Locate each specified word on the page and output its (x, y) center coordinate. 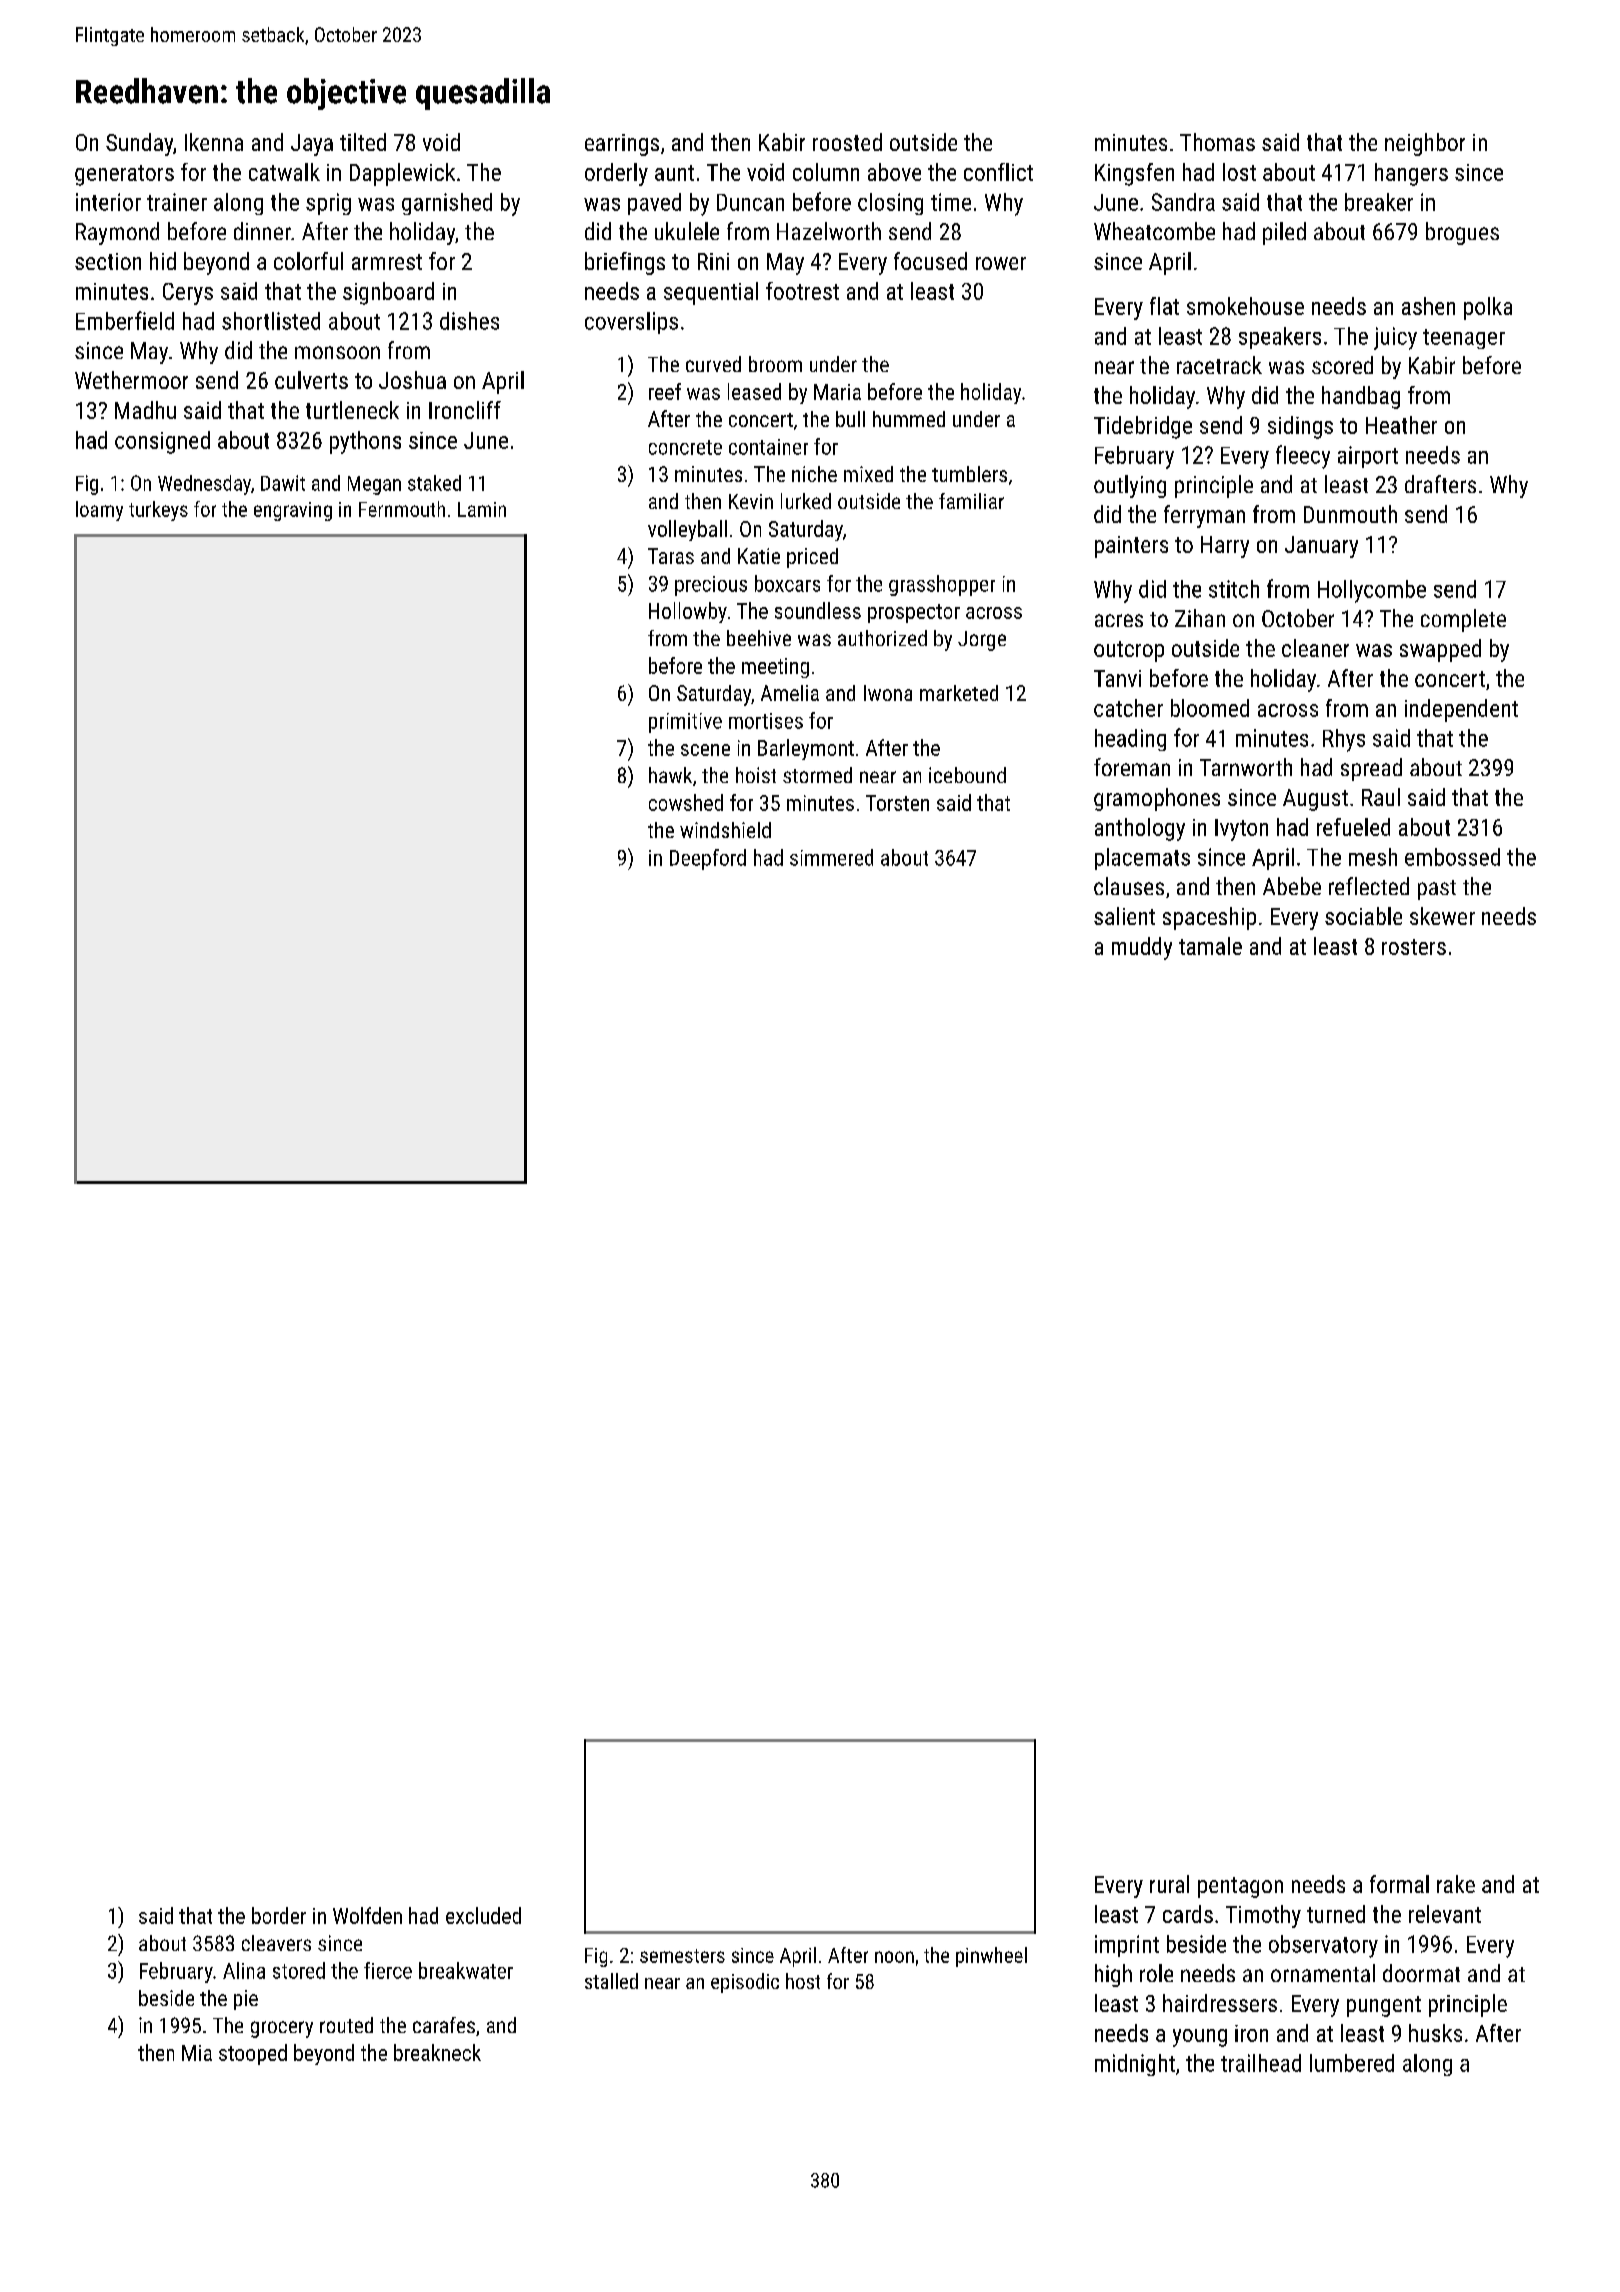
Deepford (708, 859)
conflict (998, 172)
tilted (363, 142)
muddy (1142, 948)
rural (1169, 1884)
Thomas (1217, 142)
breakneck (437, 2052)
